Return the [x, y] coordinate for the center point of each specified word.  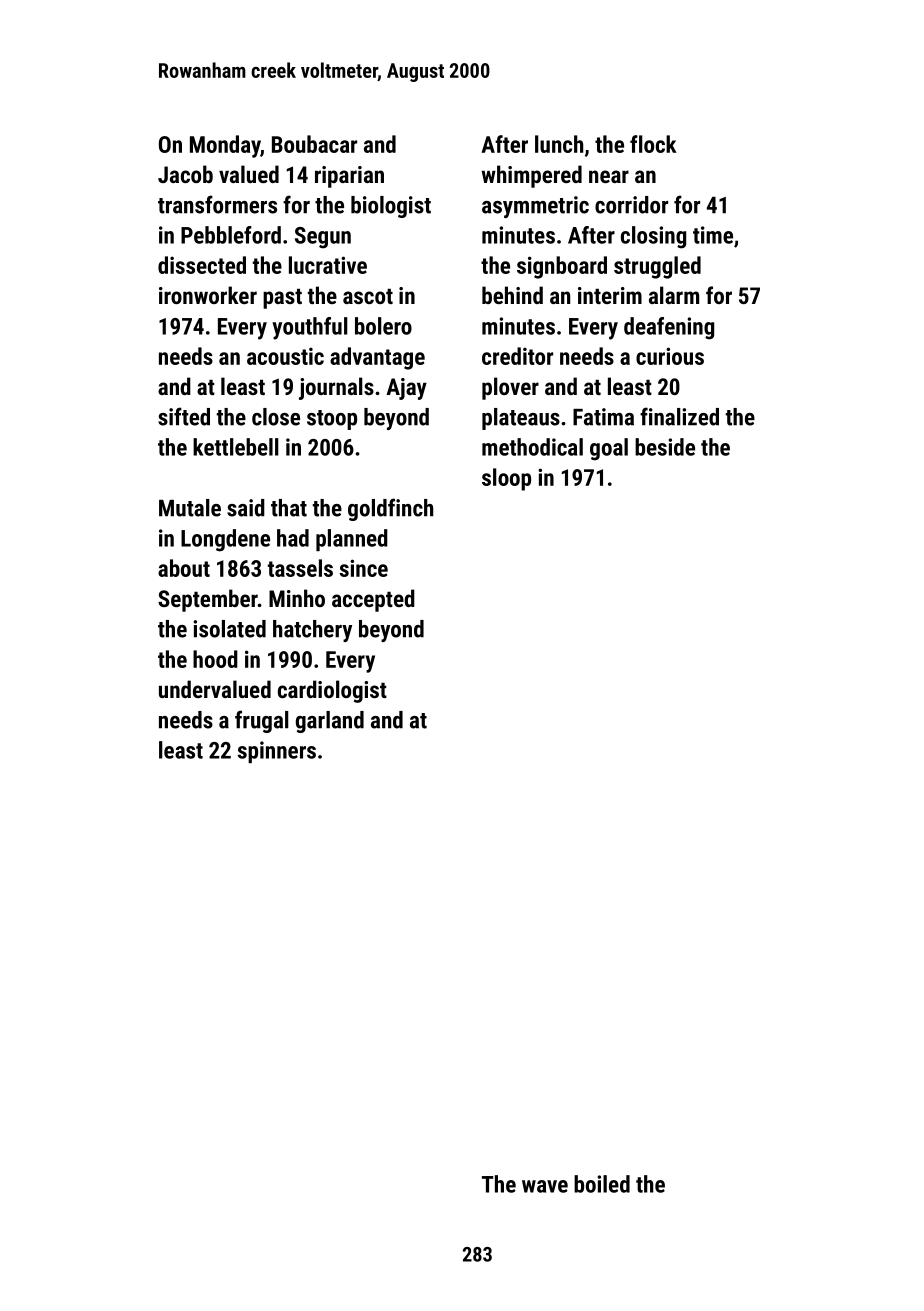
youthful [310, 328]
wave [545, 1186]
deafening [669, 328]
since [363, 568]
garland [330, 722]
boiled [602, 1184]
